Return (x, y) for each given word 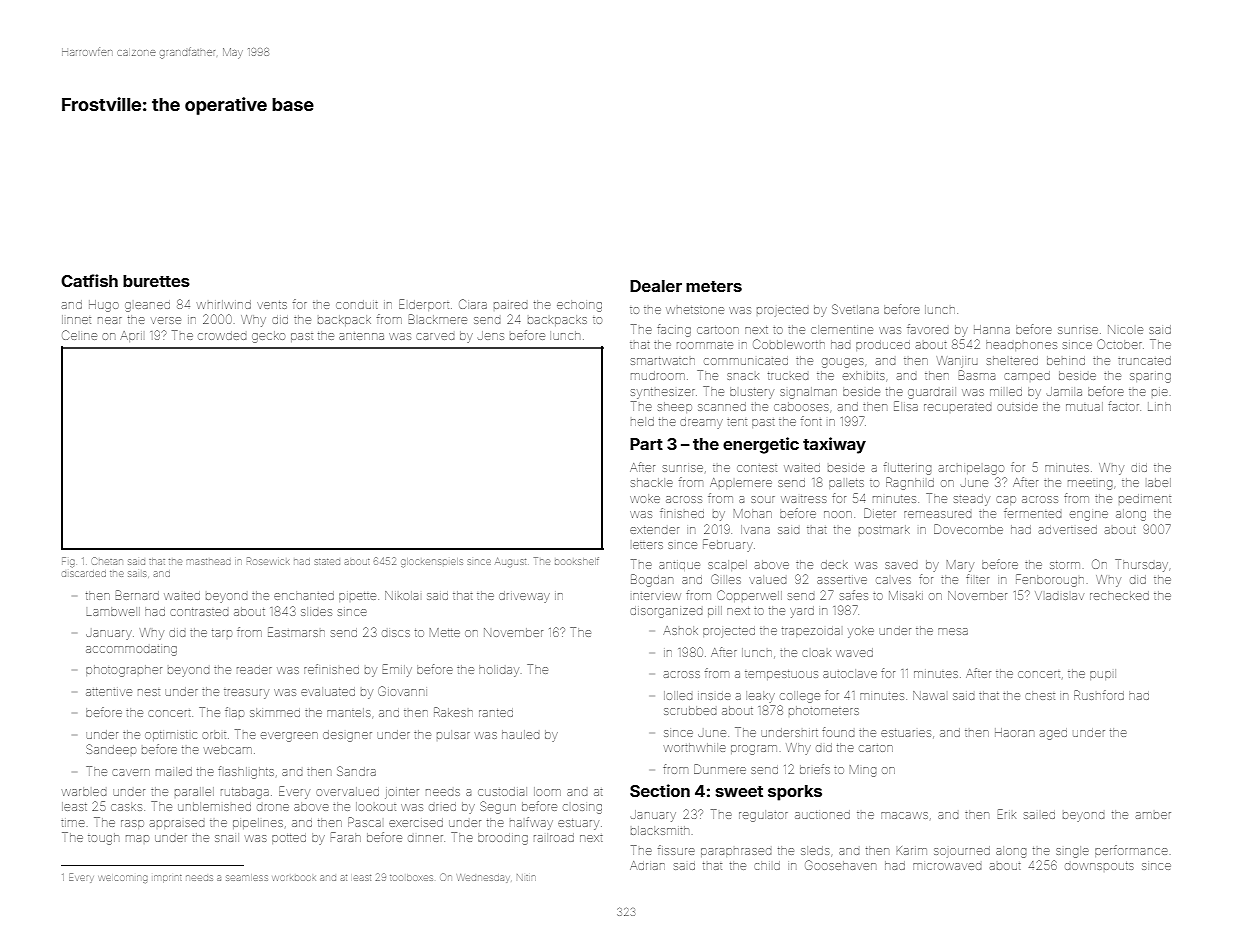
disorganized (666, 613)
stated (327, 562)
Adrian (647, 865)
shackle (652, 482)
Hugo (104, 306)
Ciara (473, 304)
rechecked (1119, 595)
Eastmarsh (296, 632)
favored (927, 329)
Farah (346, 837)
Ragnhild (910, 483)
